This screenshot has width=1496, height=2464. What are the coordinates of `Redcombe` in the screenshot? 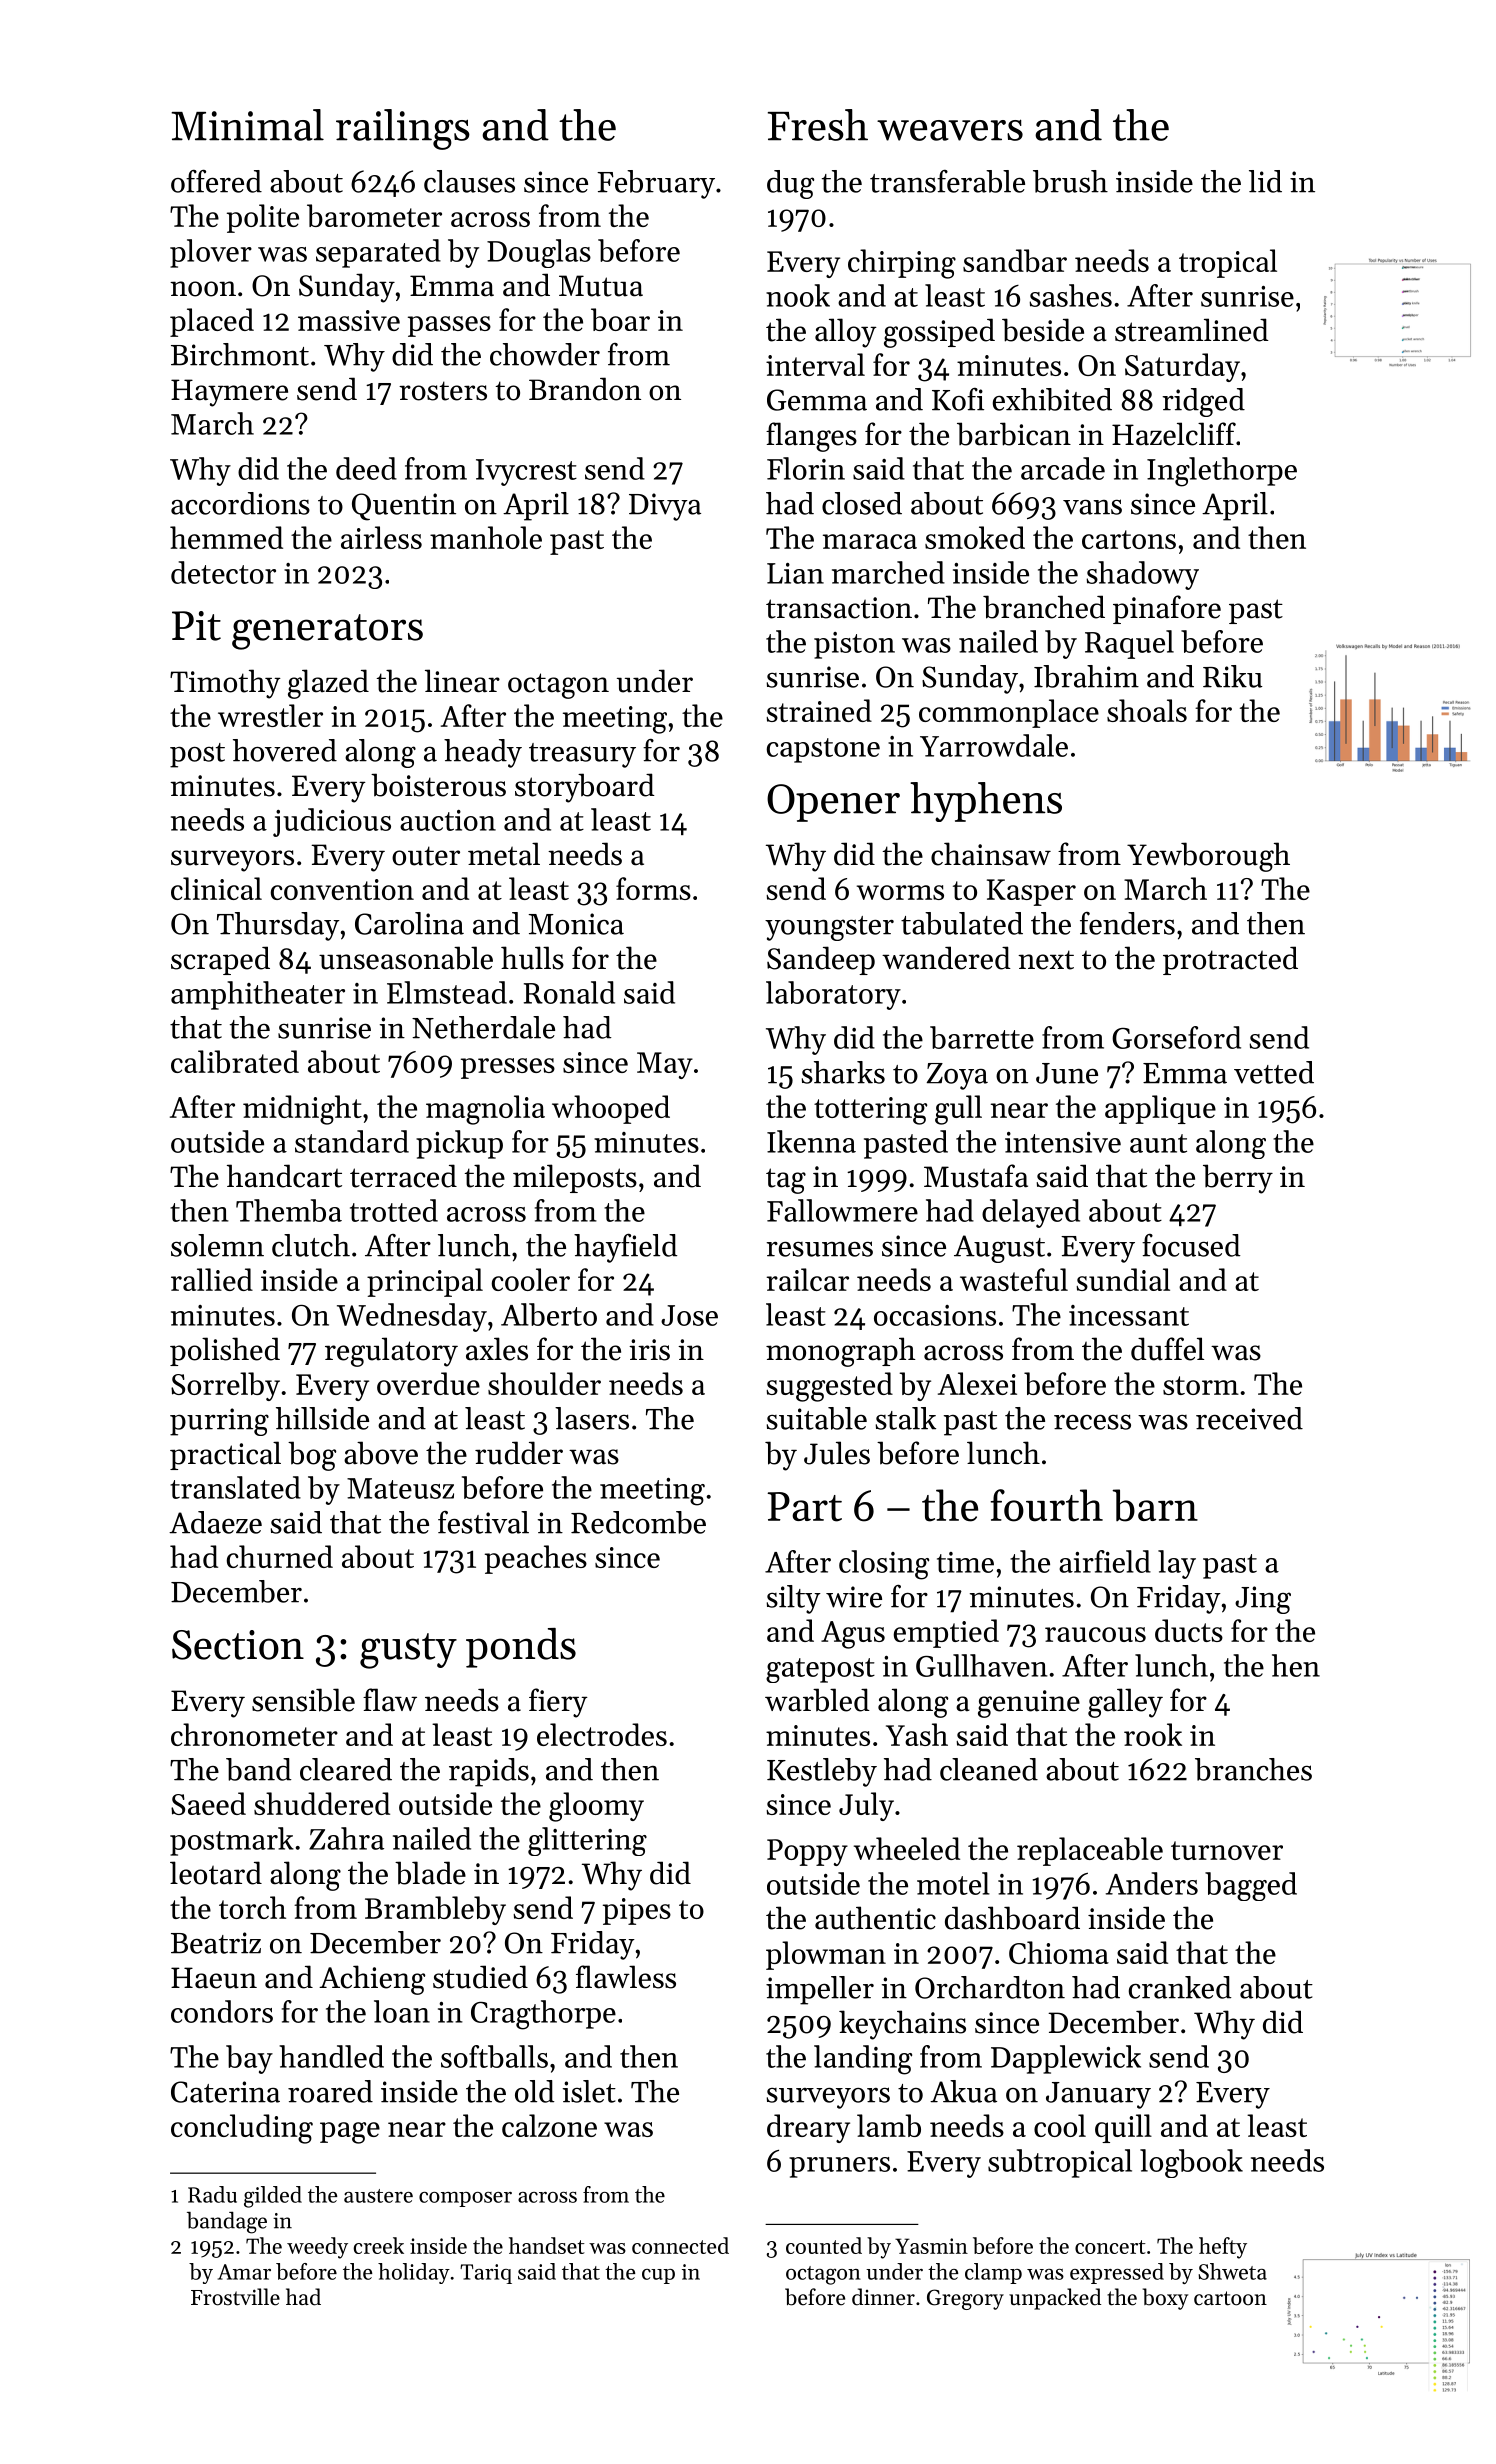 It's located at (638, 1522).
